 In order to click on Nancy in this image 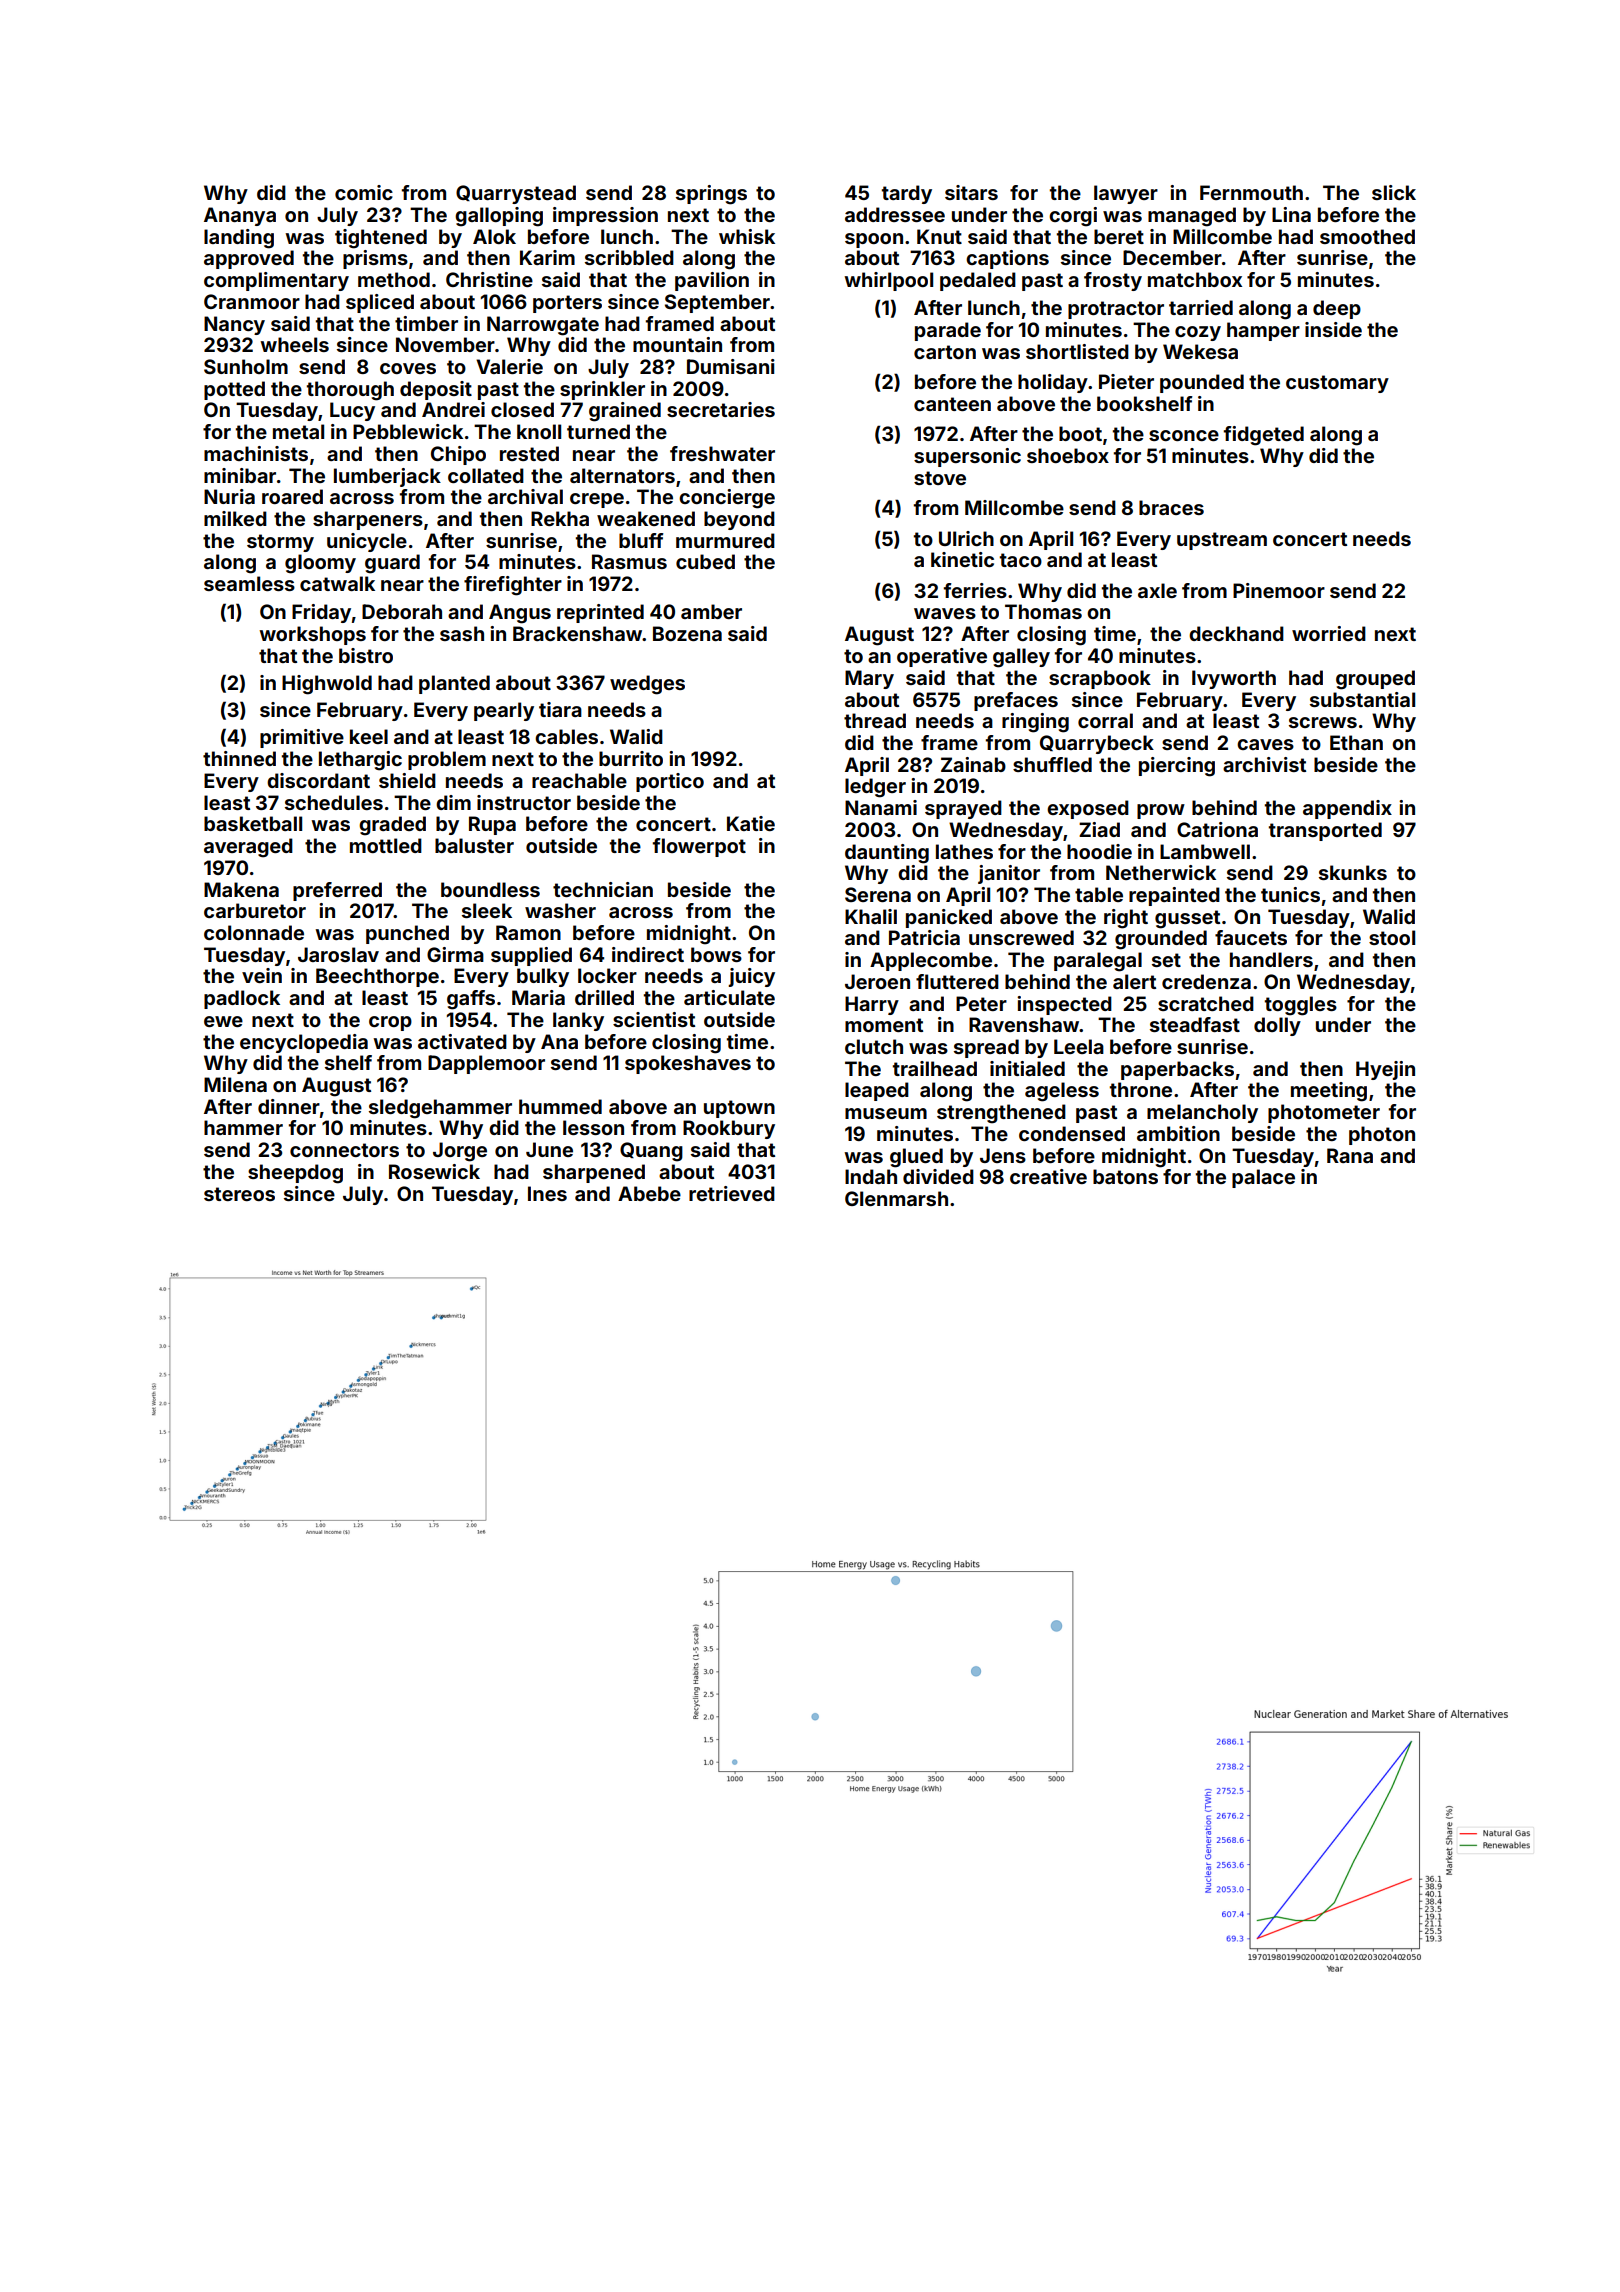, I will do `click(234, 325)`.
